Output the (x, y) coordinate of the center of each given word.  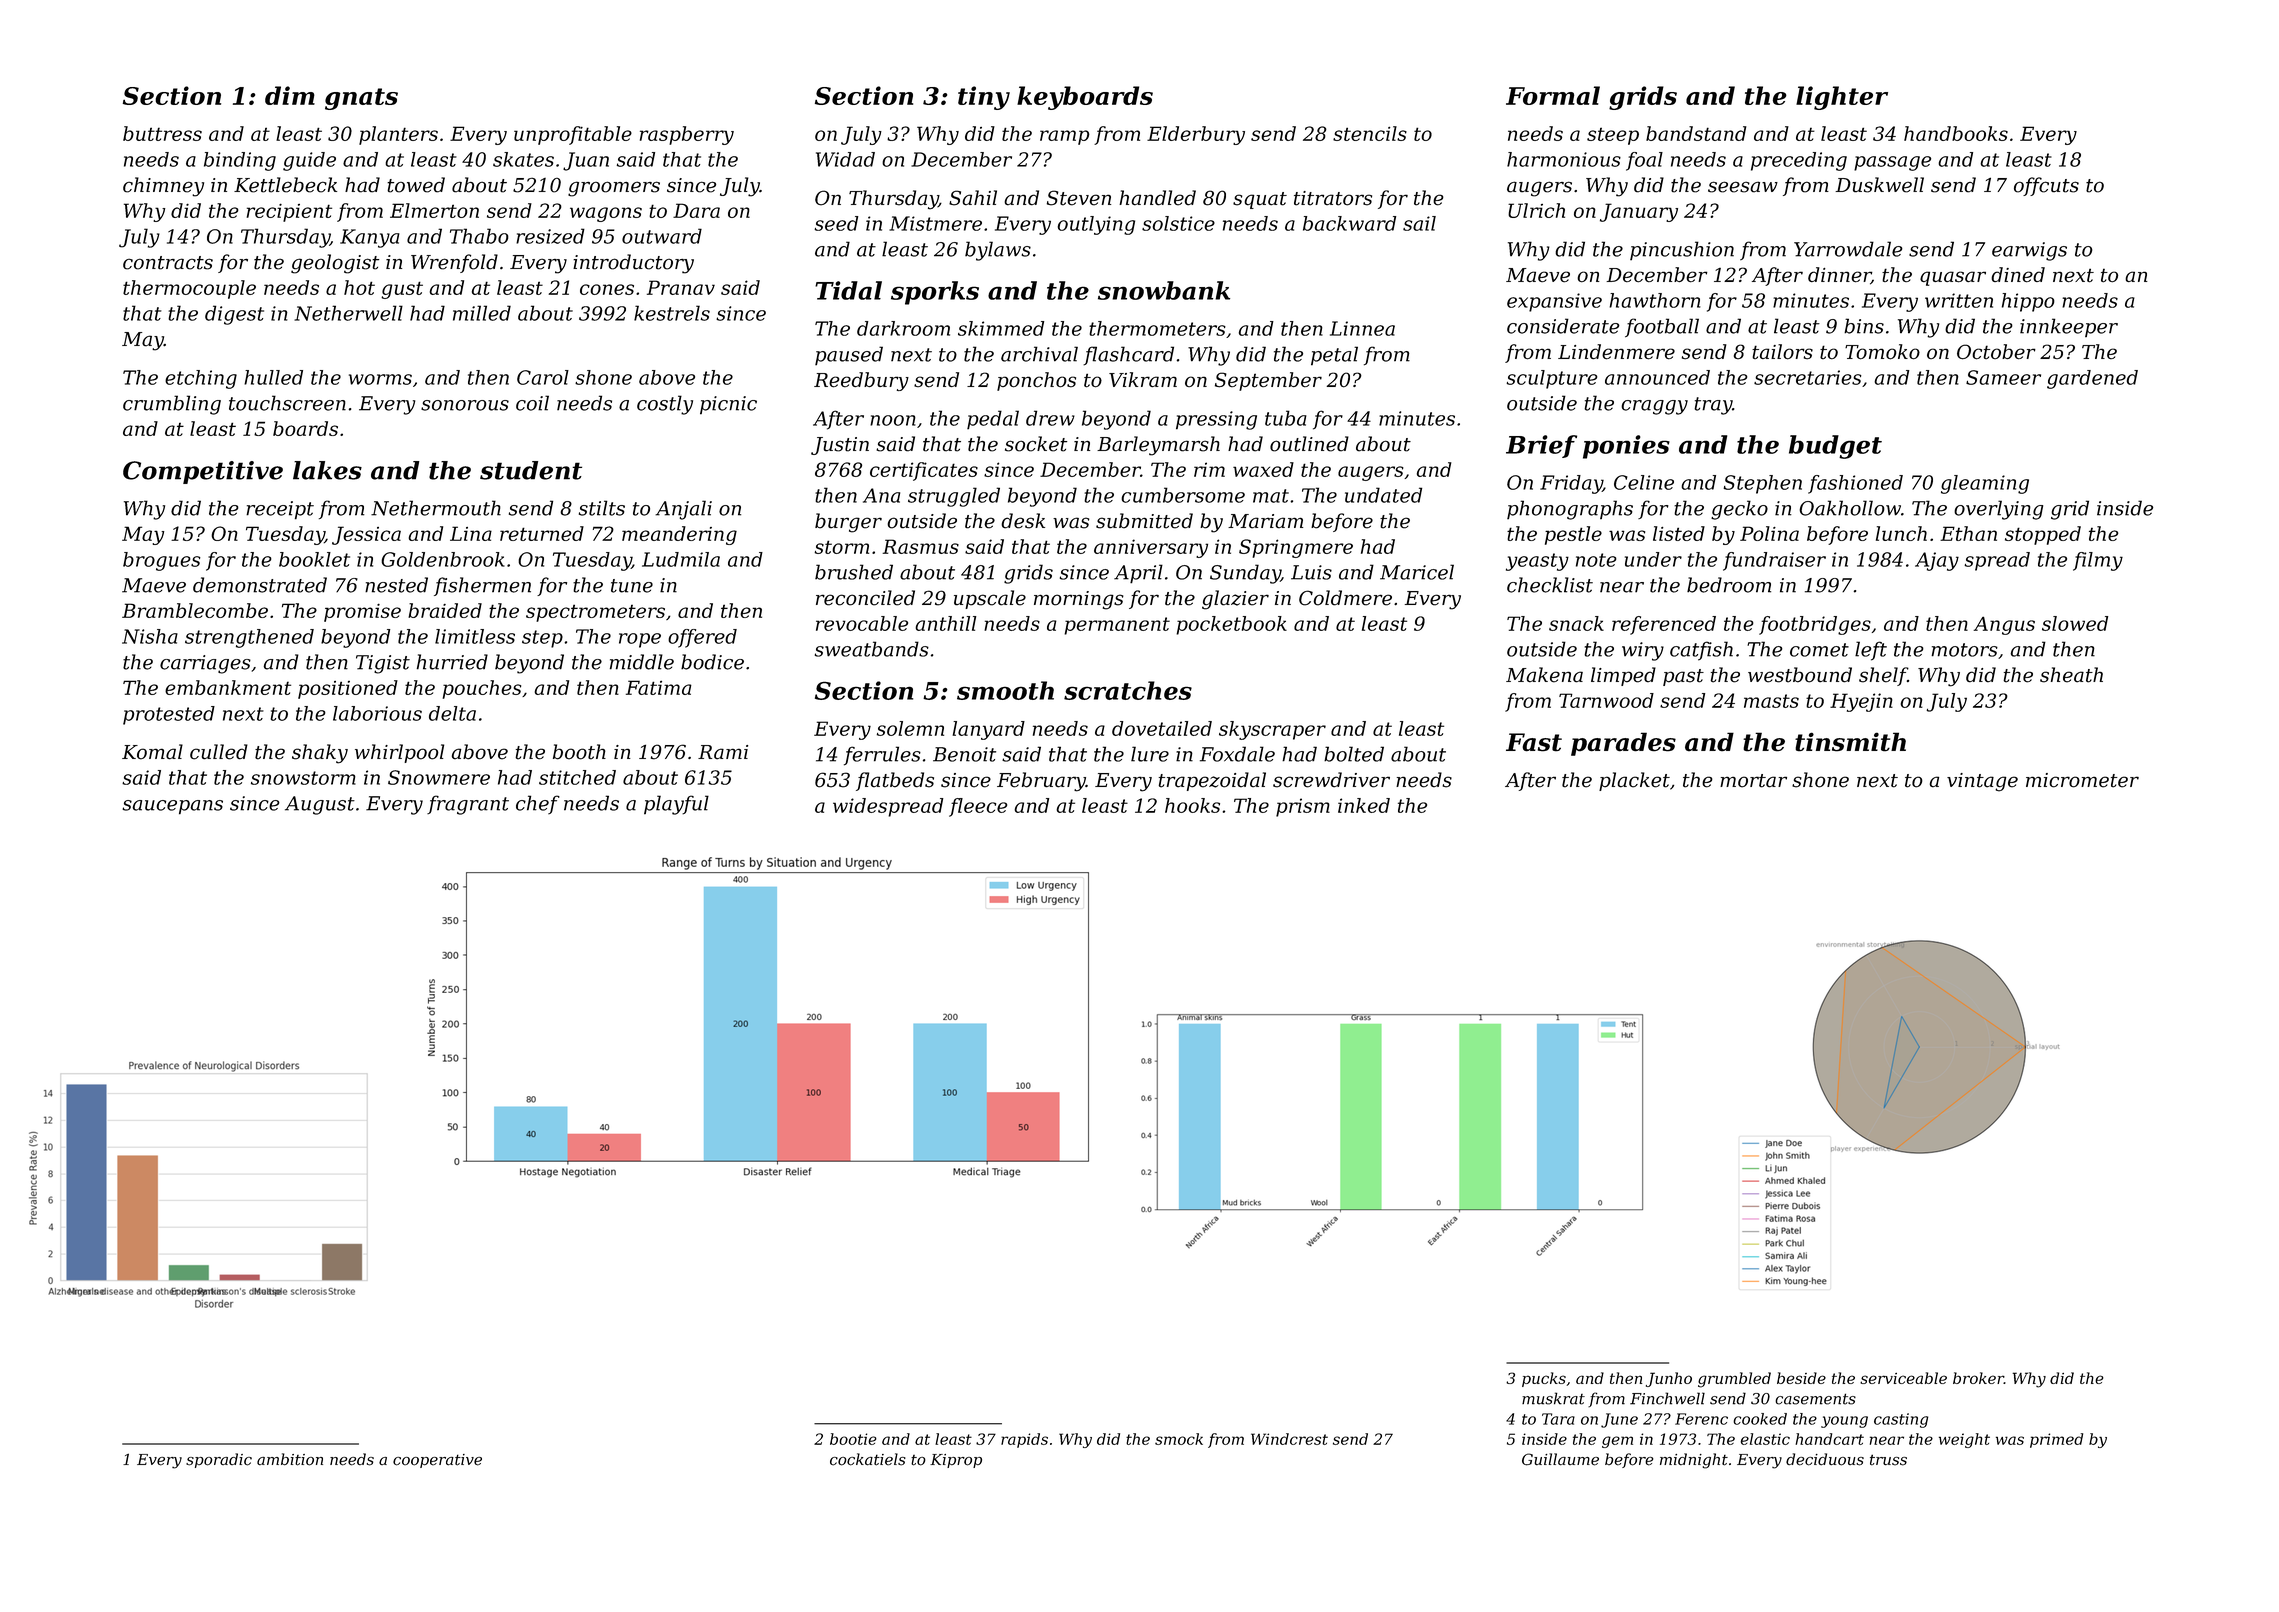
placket (1634, 781)
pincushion (1682, 251)
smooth (1005, 690)
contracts (168, 263)
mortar (1753, 781)
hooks (1192, 805)
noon (893, 420)
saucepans (172, 807)
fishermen (482, 586)
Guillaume (1560, 1459)
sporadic (219, 1460)
